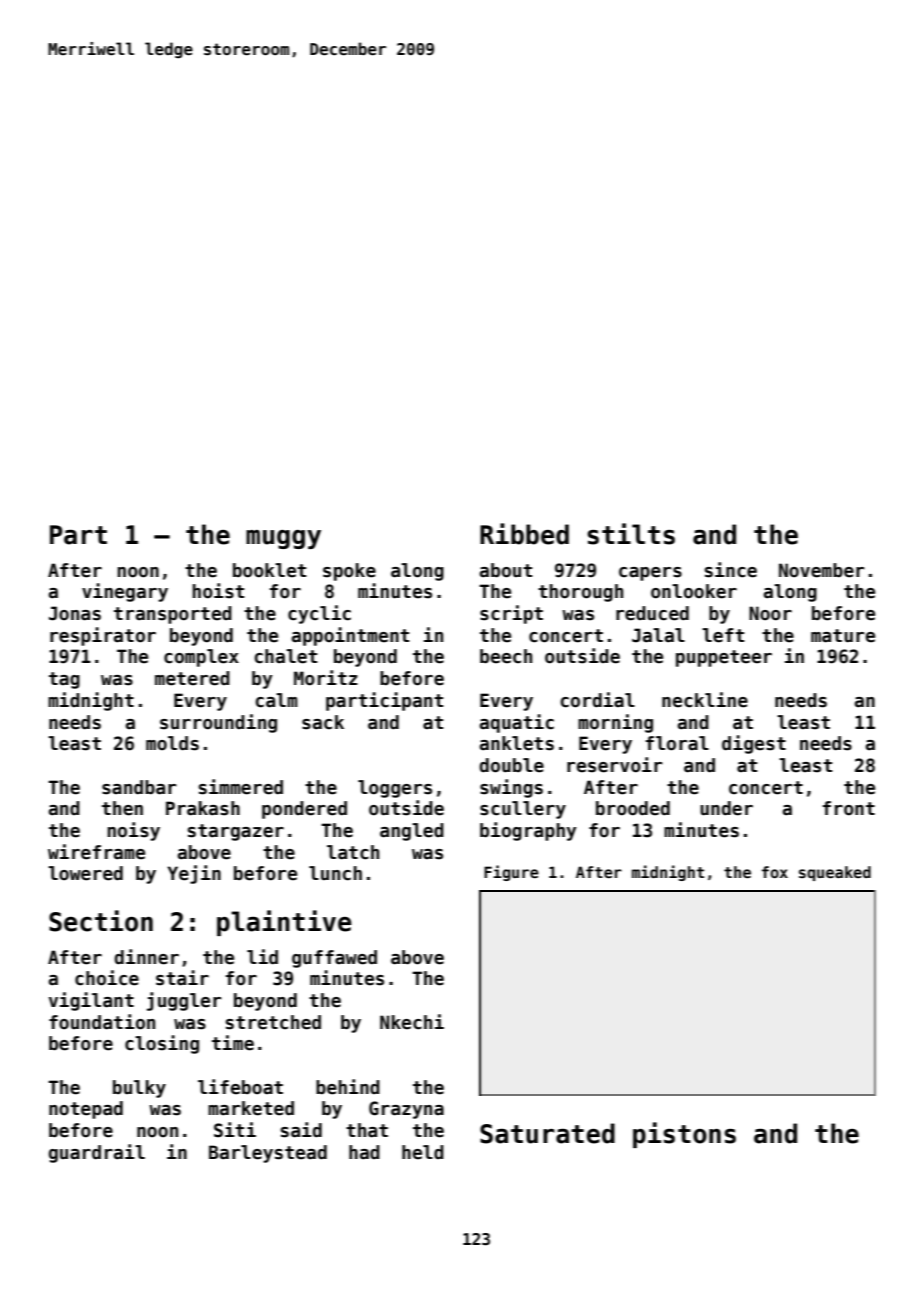 This screenshot has width=924, height=1314. Describe the element at coordinates (139, 1089) in the screenshot. I see `bulky` at that location.
